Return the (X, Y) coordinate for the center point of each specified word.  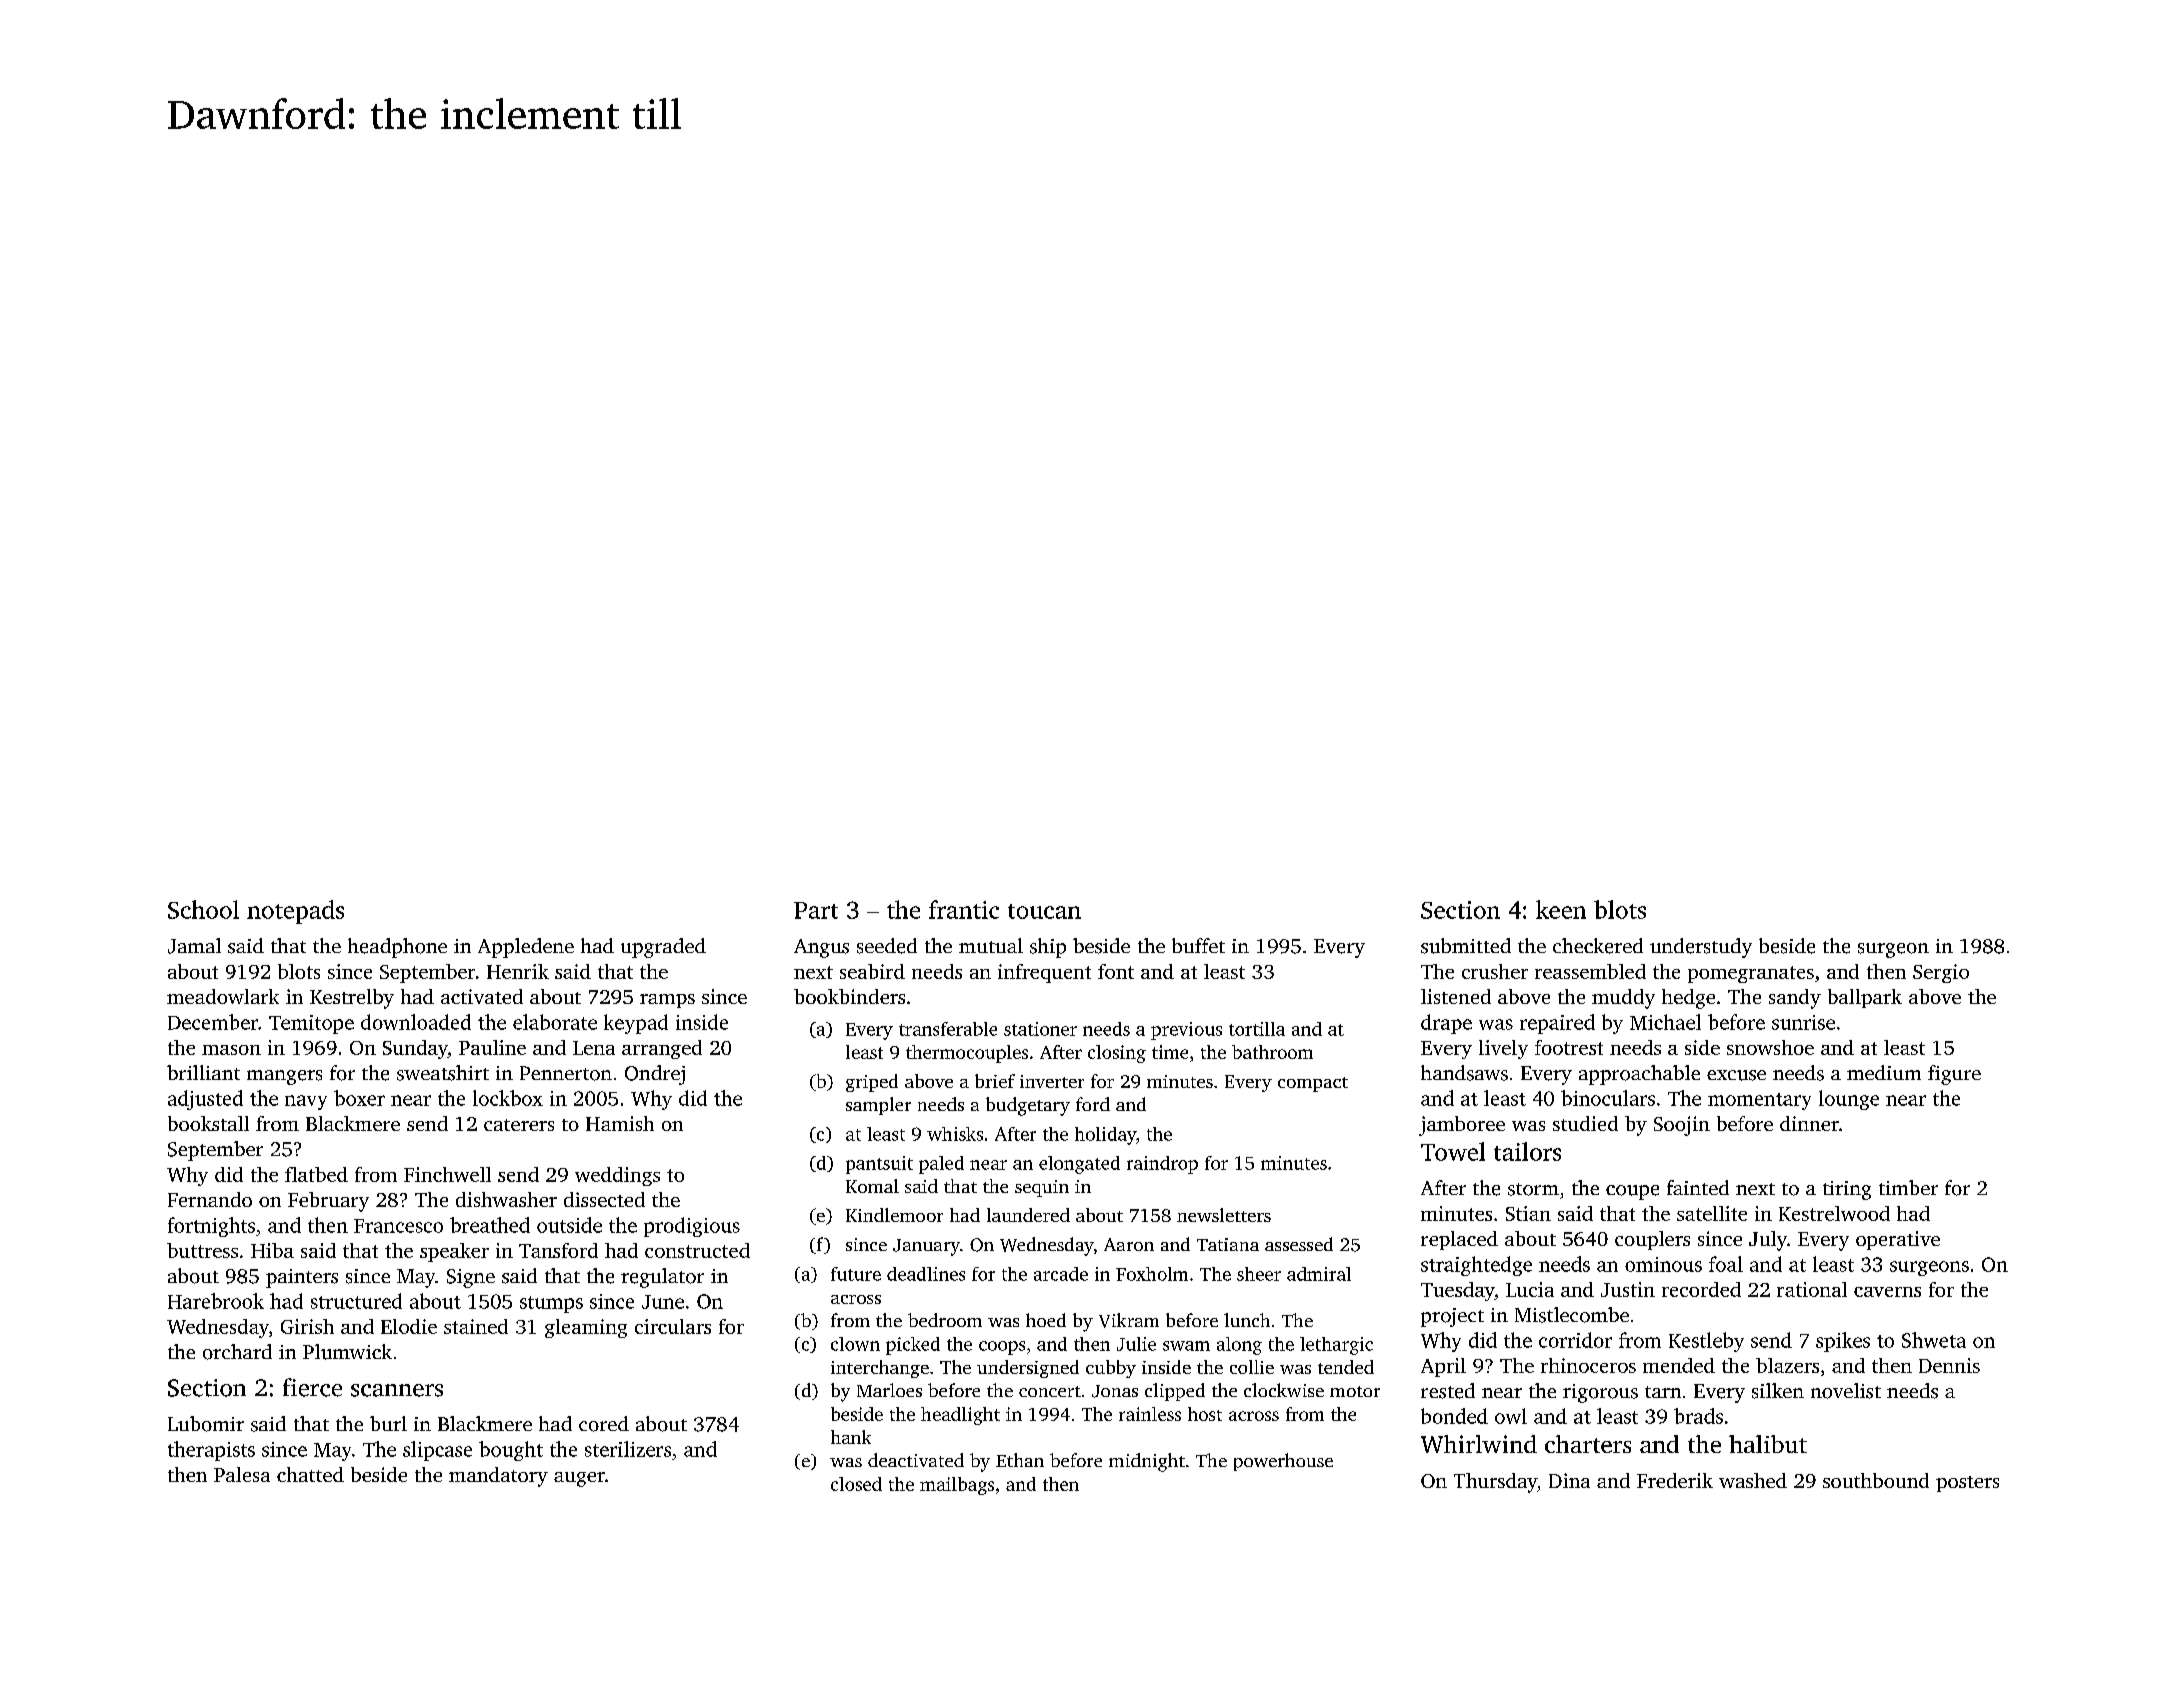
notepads (295, 912)
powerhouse (1283, 1462)
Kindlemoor (894, 1215)
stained (476, 1326)
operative (1898, 1240)
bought (511, 1451)
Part (816, 910)
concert (1050, 1391)
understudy (1701, 948)
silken (1778, 1391)
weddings (617, 1176)
